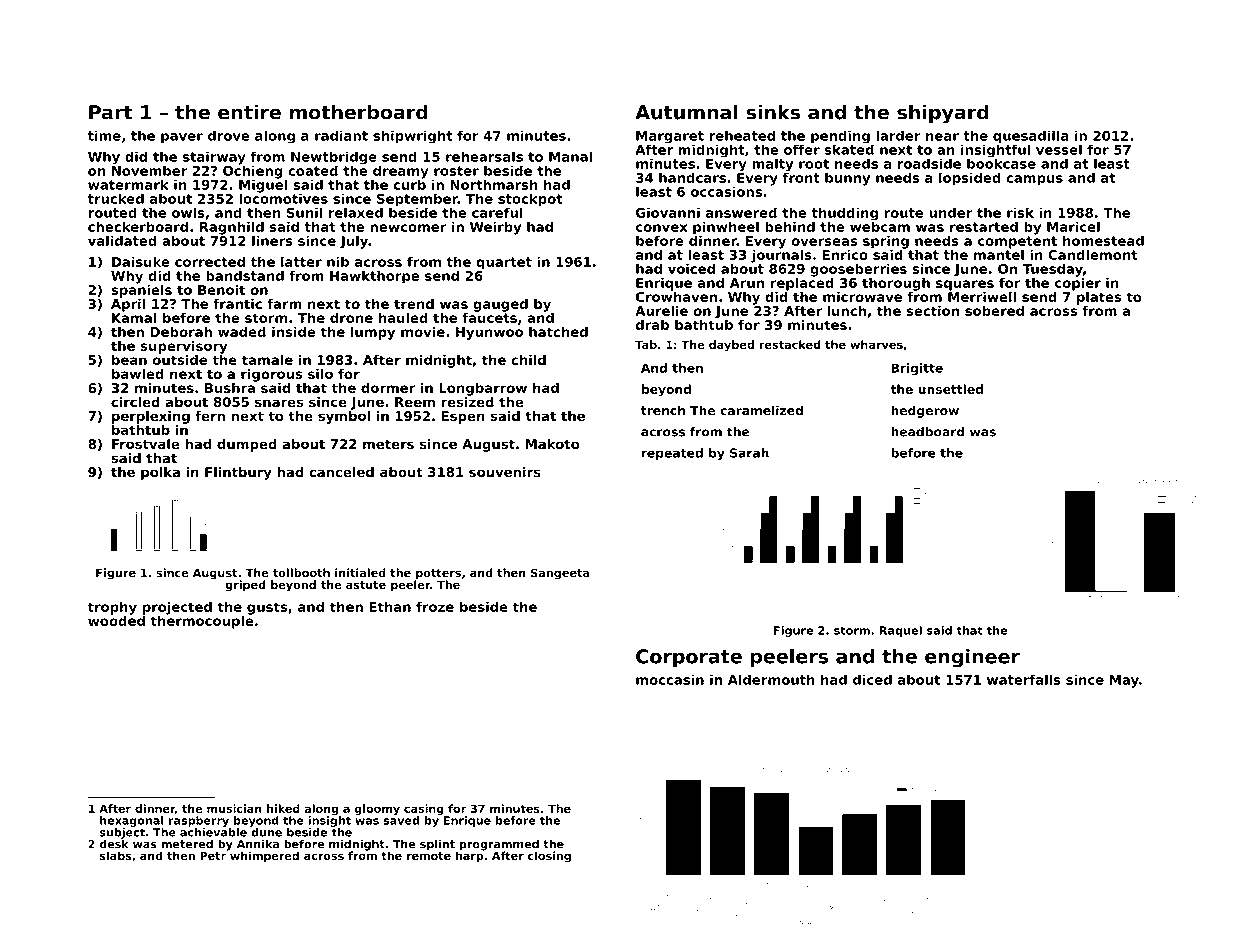  I want to click on plates, so click(1099, 298).
